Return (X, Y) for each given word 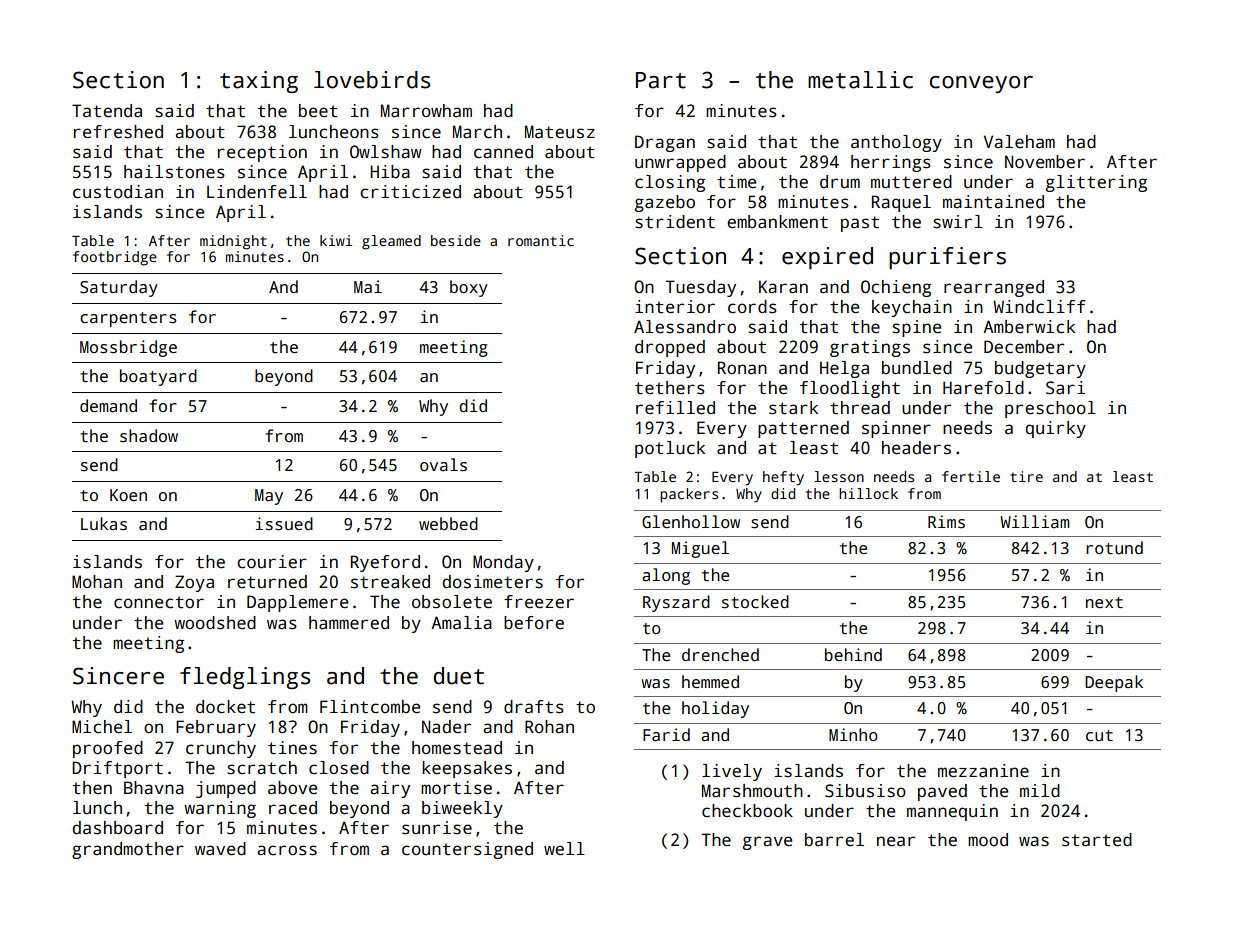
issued (284, 524)
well (564, 849)
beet (318, 111)
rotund (1114, 548)
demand (108, 406)
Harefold (983, 388)
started (1097, 840)
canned (503, 152)
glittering (1096, 183)
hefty (783, 478)
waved (220, 849)
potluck (670, 449)
